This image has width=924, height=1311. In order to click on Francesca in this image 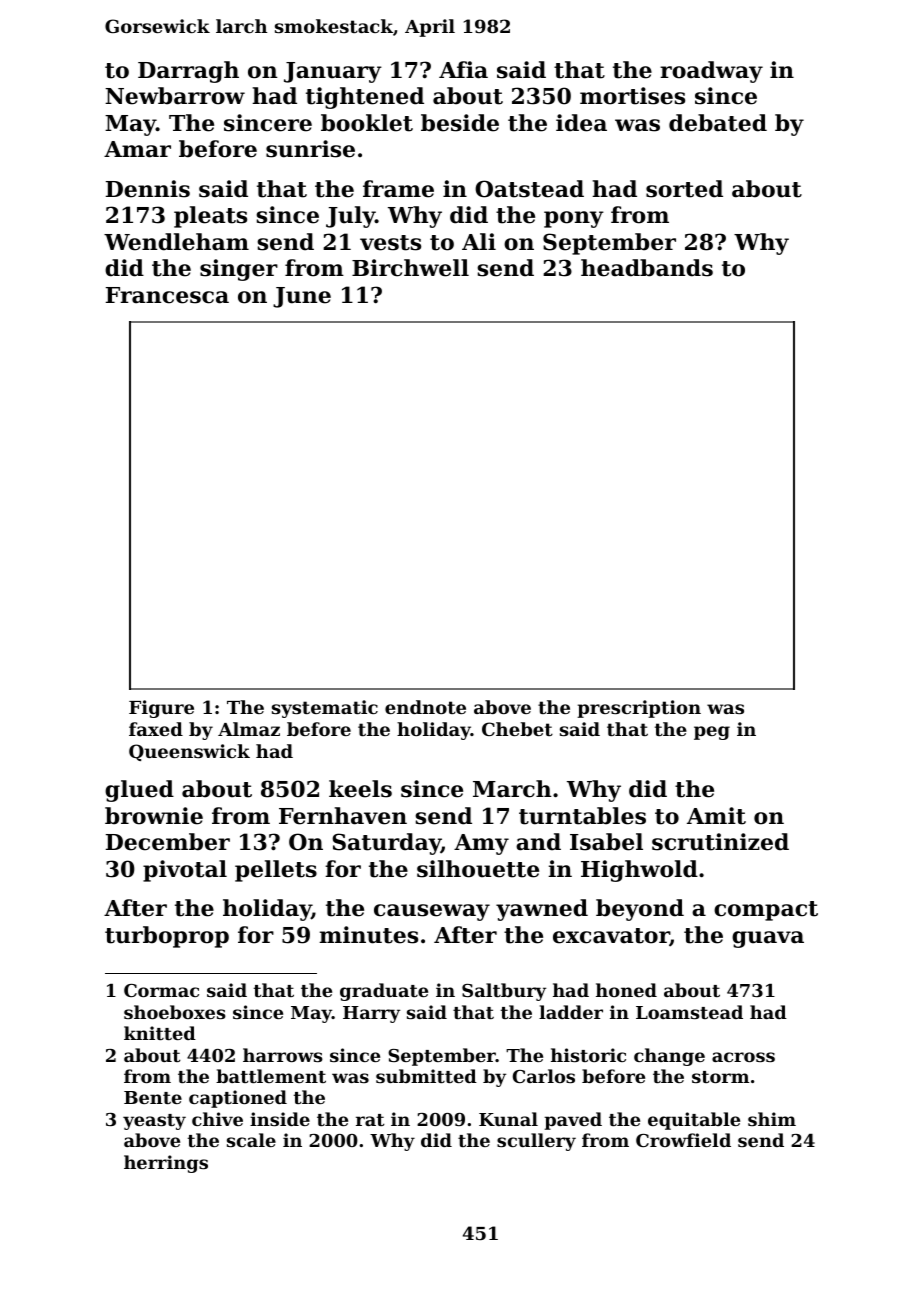, I will do `click(167, 295)`.
